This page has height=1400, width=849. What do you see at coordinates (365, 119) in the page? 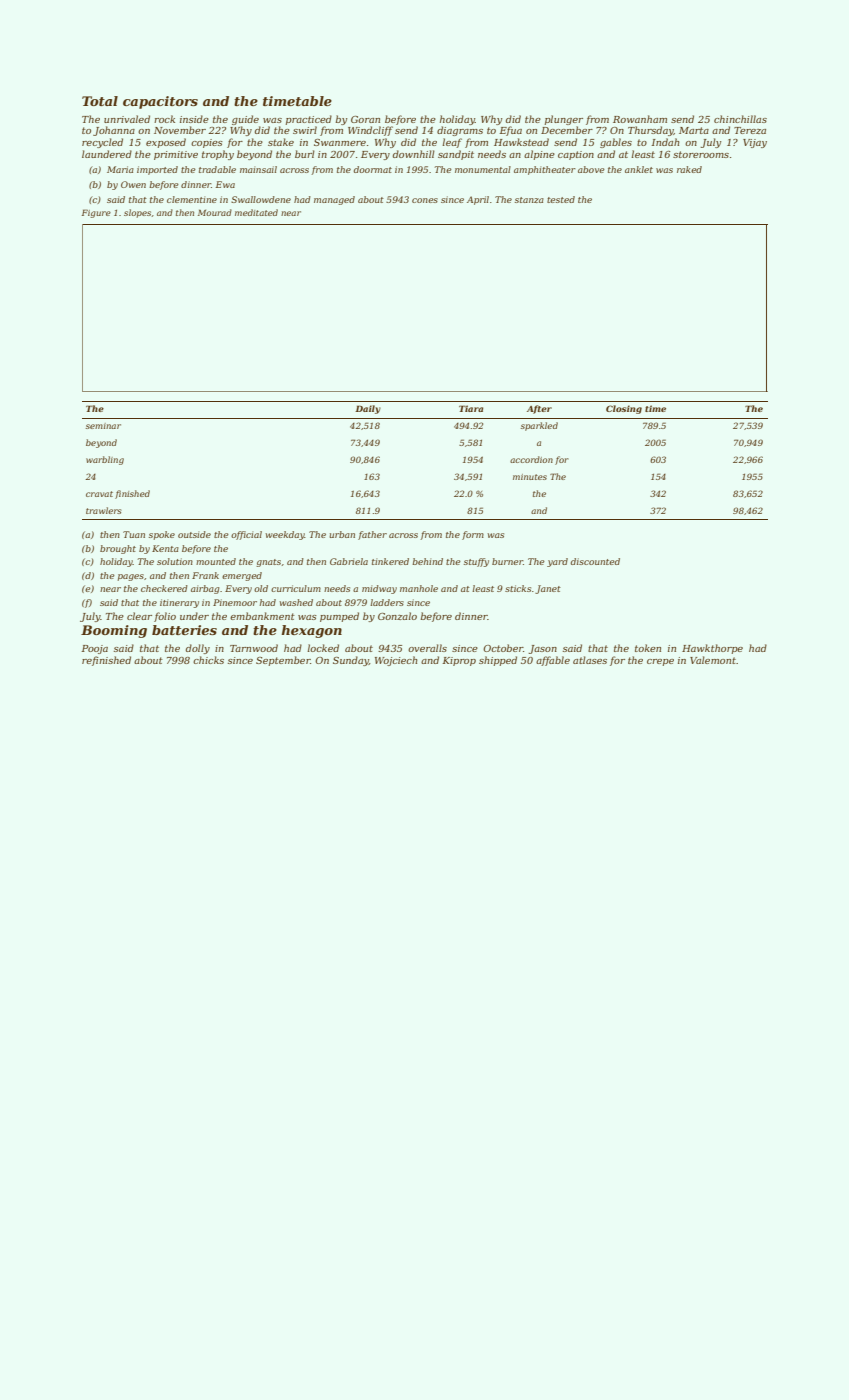
I see `Goran` at bounding box center [365, 119].
